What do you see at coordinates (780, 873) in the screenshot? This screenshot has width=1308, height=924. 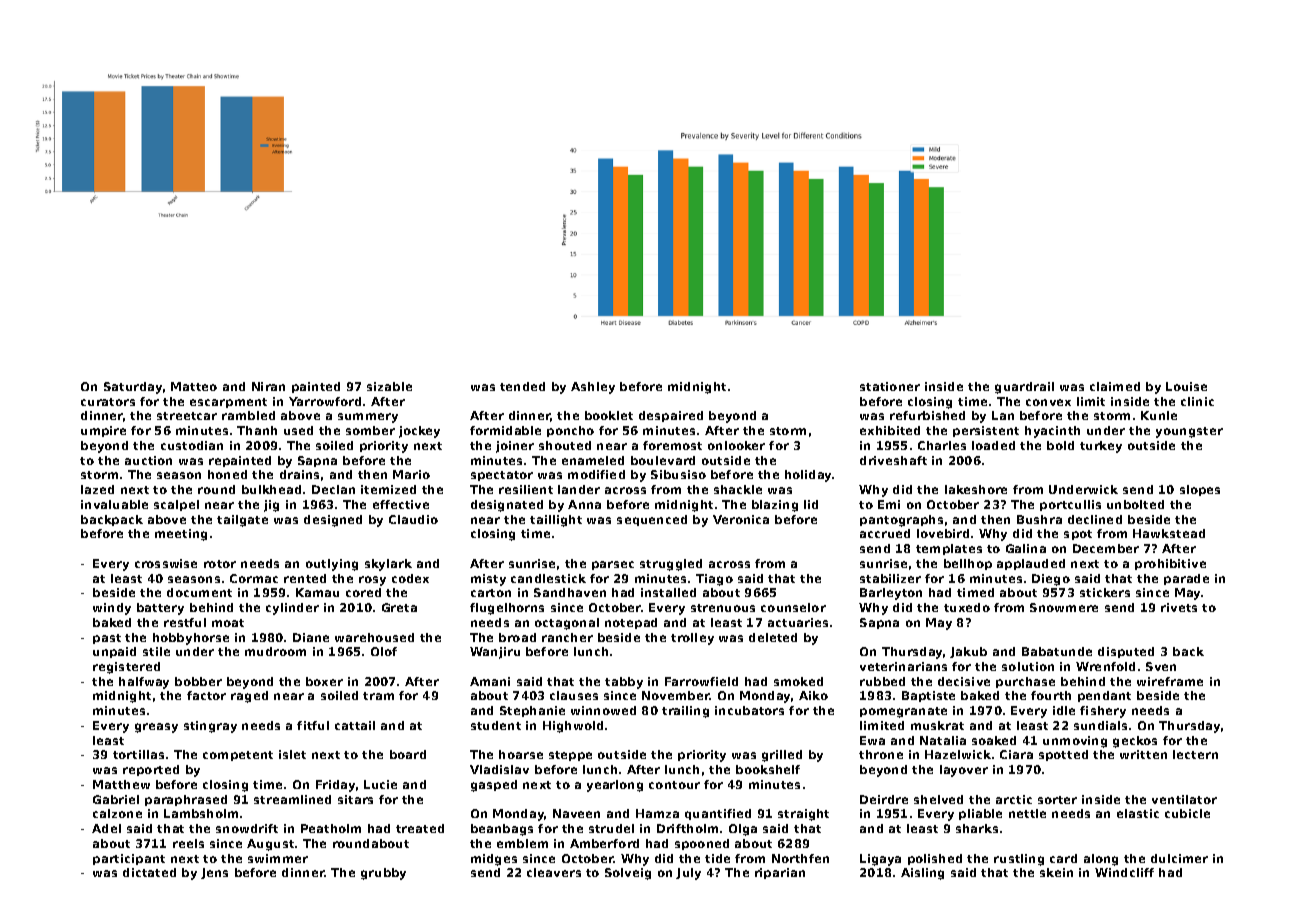 I see `riparian` at bounding box center [780, 873].
